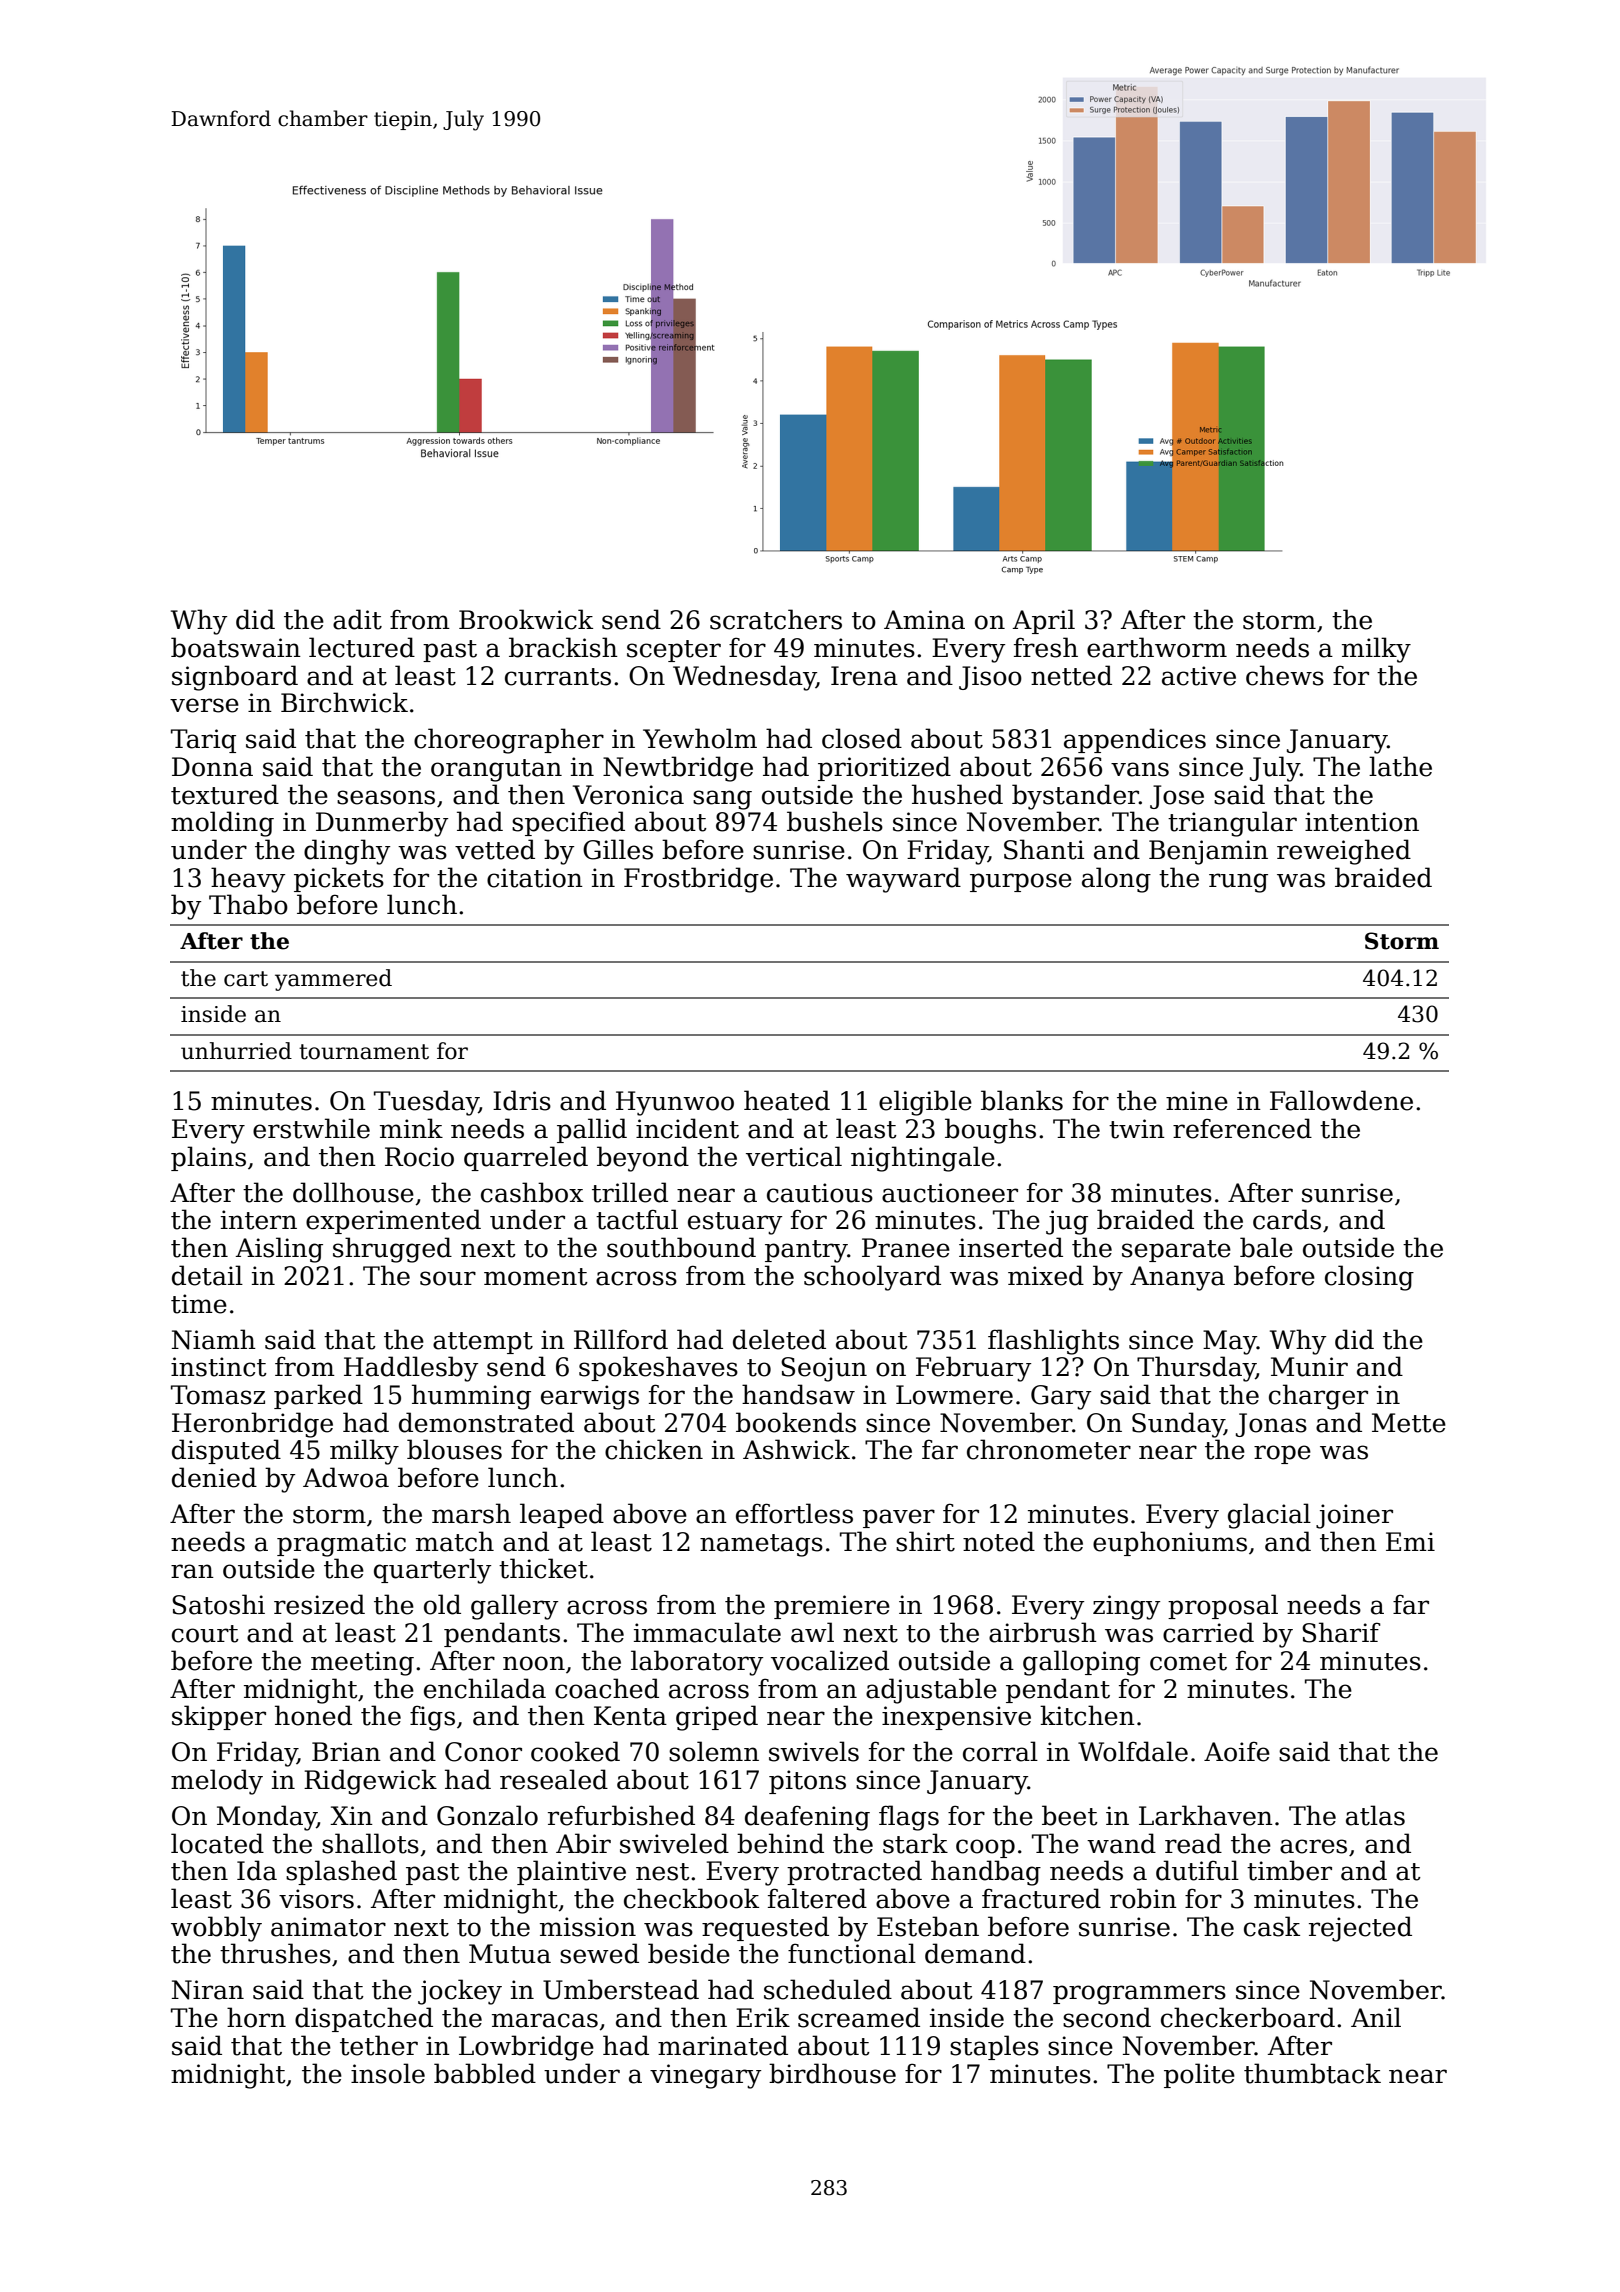 The height and width of the page is (2292, 1620). What do you see at coordinates (526, 619) in the page?
I see `Brookwick` at bounding box center [526, 619].
